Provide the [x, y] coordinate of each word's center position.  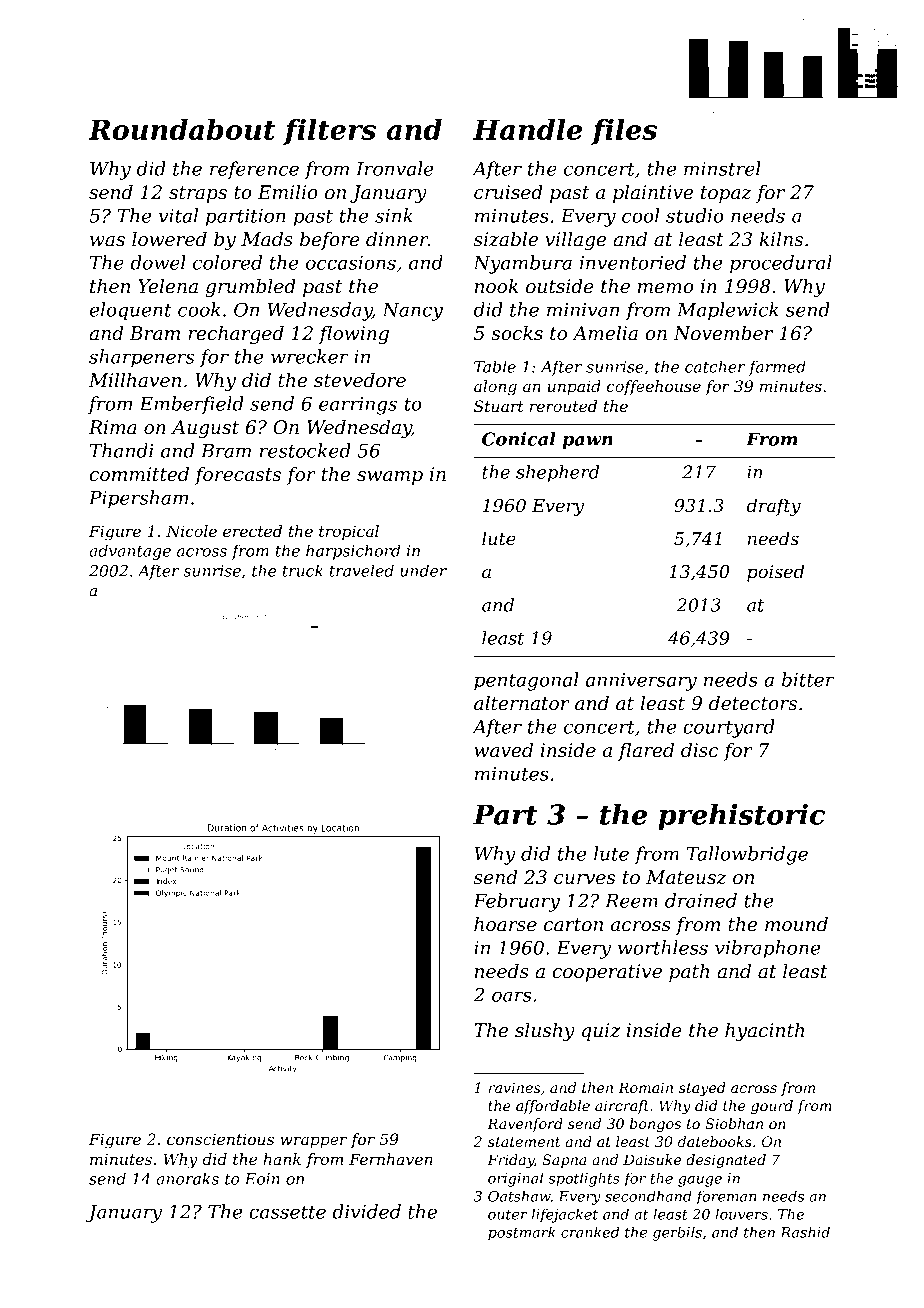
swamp [390, 478]
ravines [515, 1087]
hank [282, 1159]
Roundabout [181, 129]
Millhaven [135, 380]
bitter [808, 679]
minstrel [722, 168]
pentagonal [526, 681]
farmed [777, 368]
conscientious [220, 1139]
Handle [527, 129]
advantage [130, 552]
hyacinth [764, 1032]
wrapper [313, 1142]
